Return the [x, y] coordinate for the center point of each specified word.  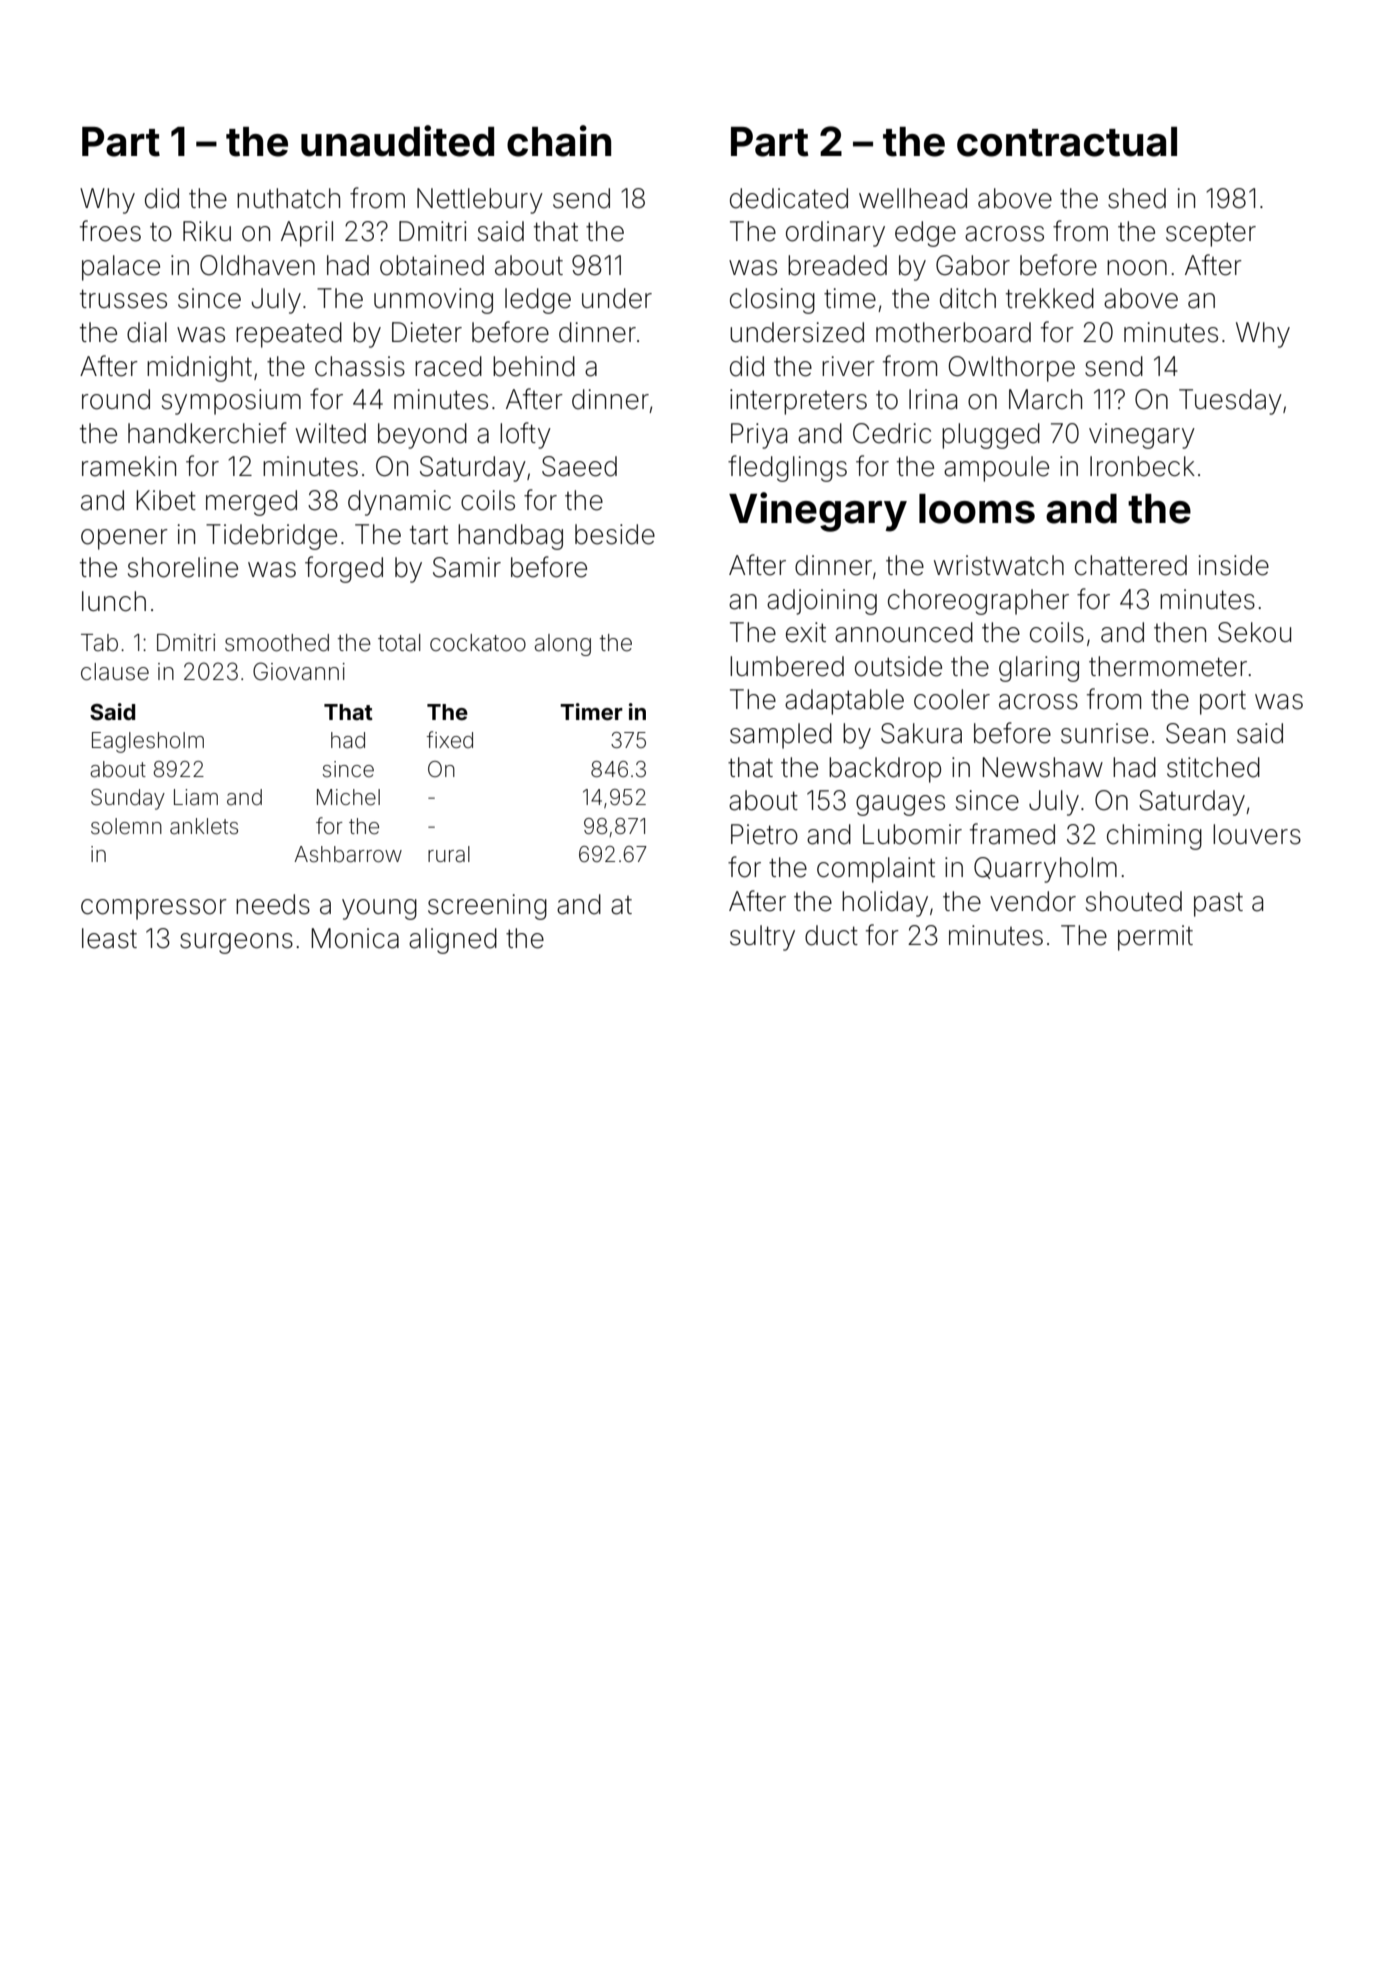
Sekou [1254, 632]
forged [344, 569]
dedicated [789, 198]
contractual [1067, 142]
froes [110, 231]
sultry [762, 938]
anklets [204, 826]
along [563, 645]
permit [1155, 938]
